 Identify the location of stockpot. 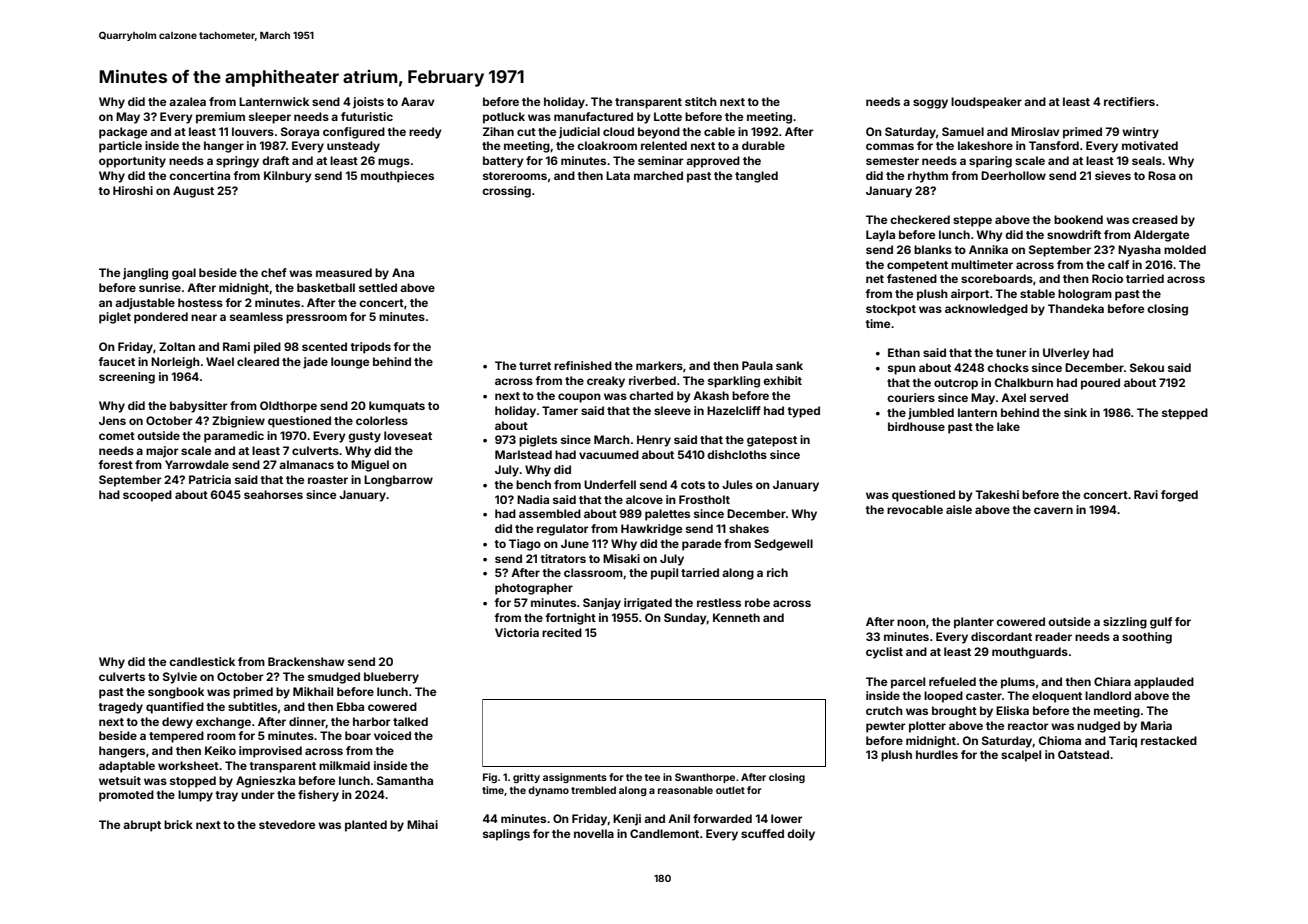
(891, 310).
